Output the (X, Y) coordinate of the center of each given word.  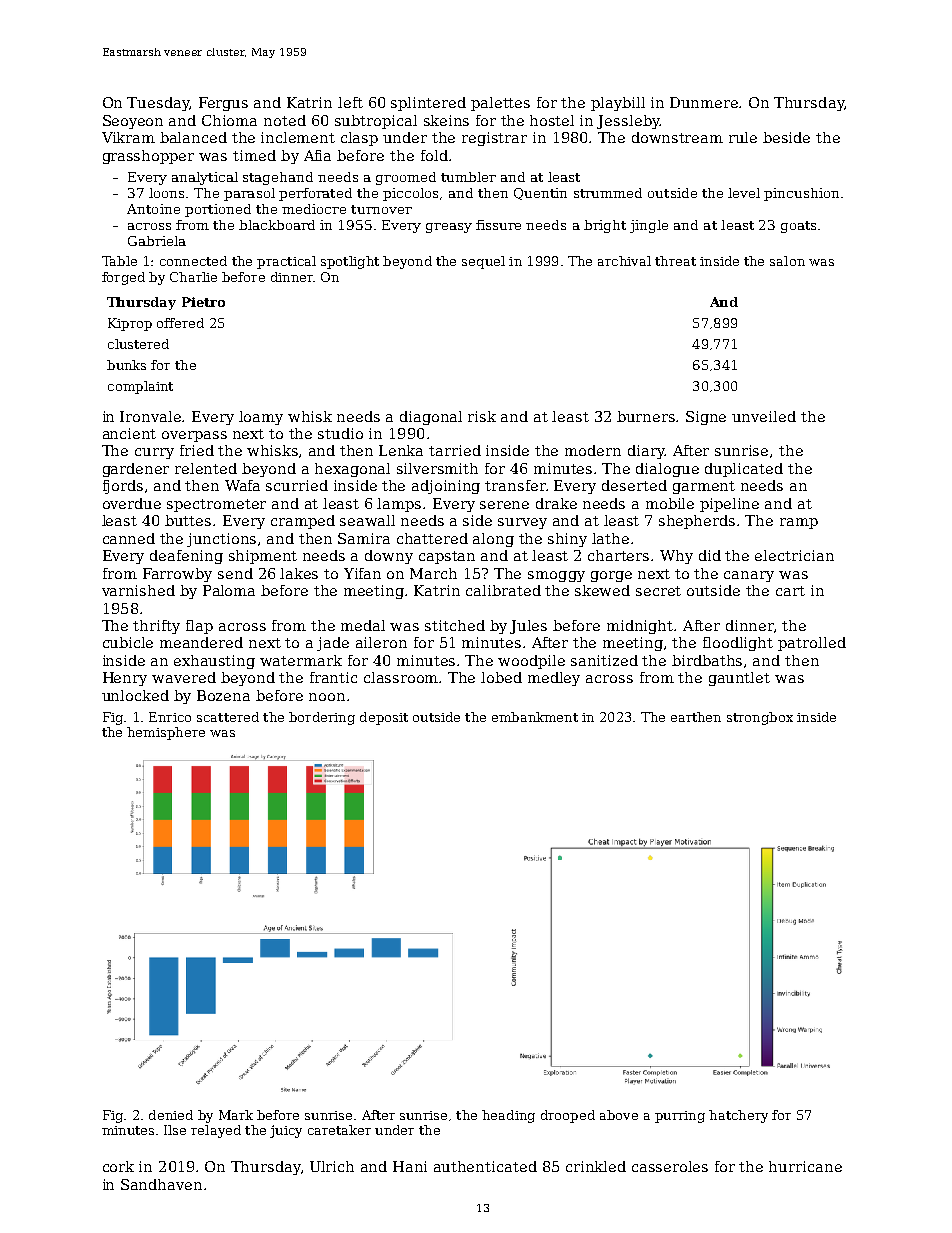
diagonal (431, 418)
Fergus (223, 104)
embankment (535, 717)
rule (743, 137)
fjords (123, 487)
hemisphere (166, 733)
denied (171, 1115)
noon (327, 697)
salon (787, 261)
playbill (618, 104)
